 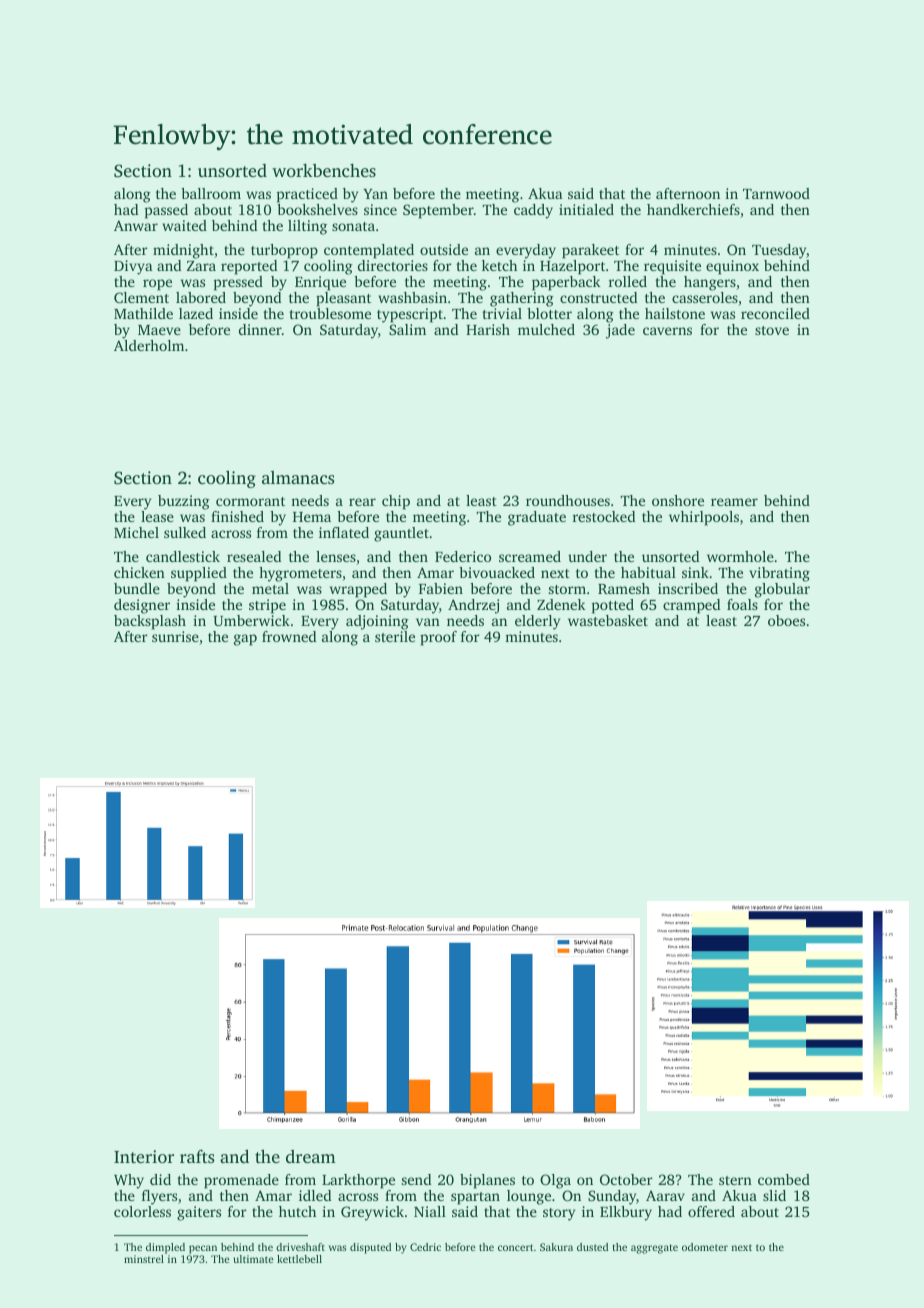 What do you see at coordinates (396, 502) in the page?
I see `chip` at bounding box center [396, 502].
